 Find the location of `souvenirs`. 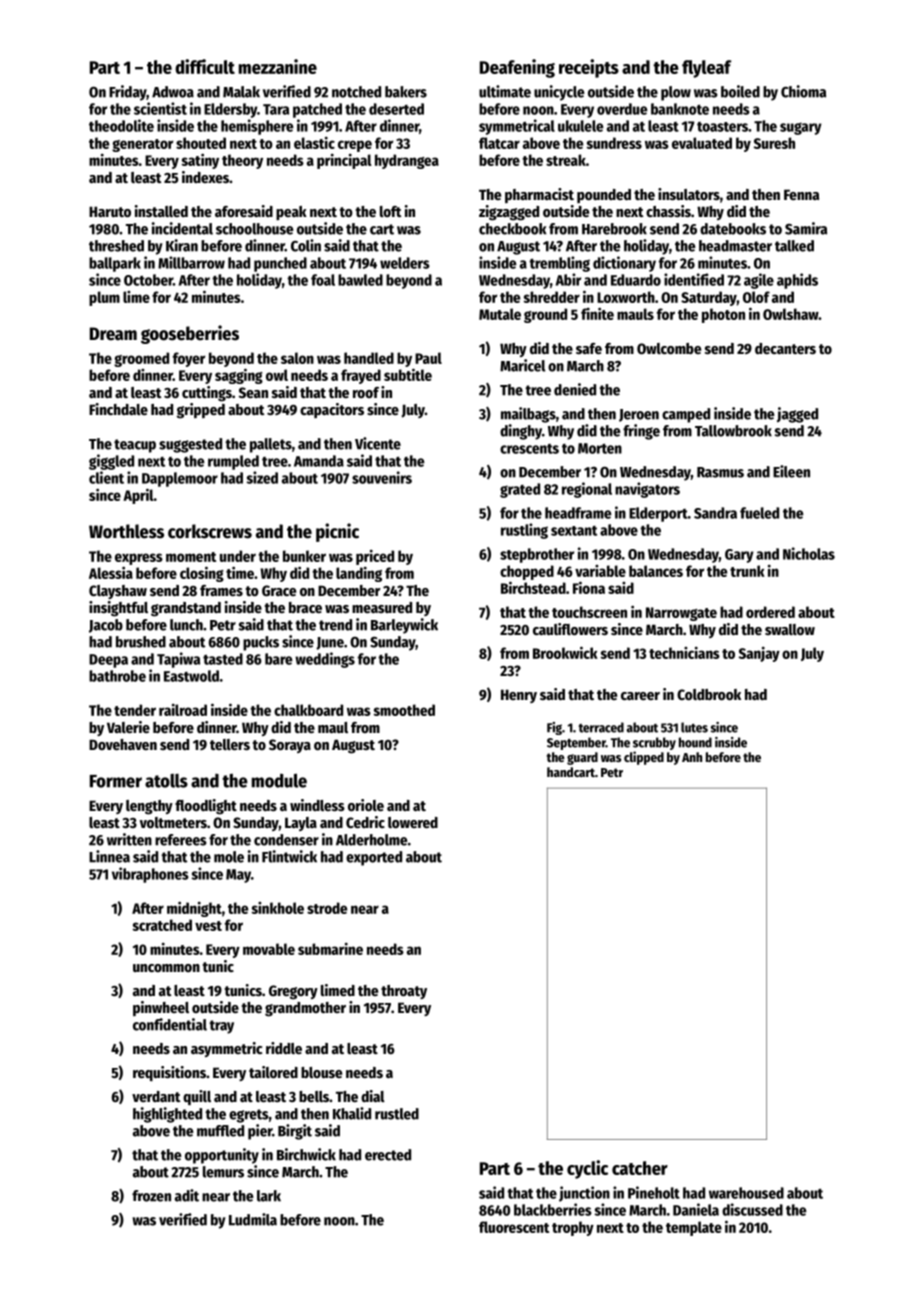

souvenirs is located at coordinates (382, 477).
